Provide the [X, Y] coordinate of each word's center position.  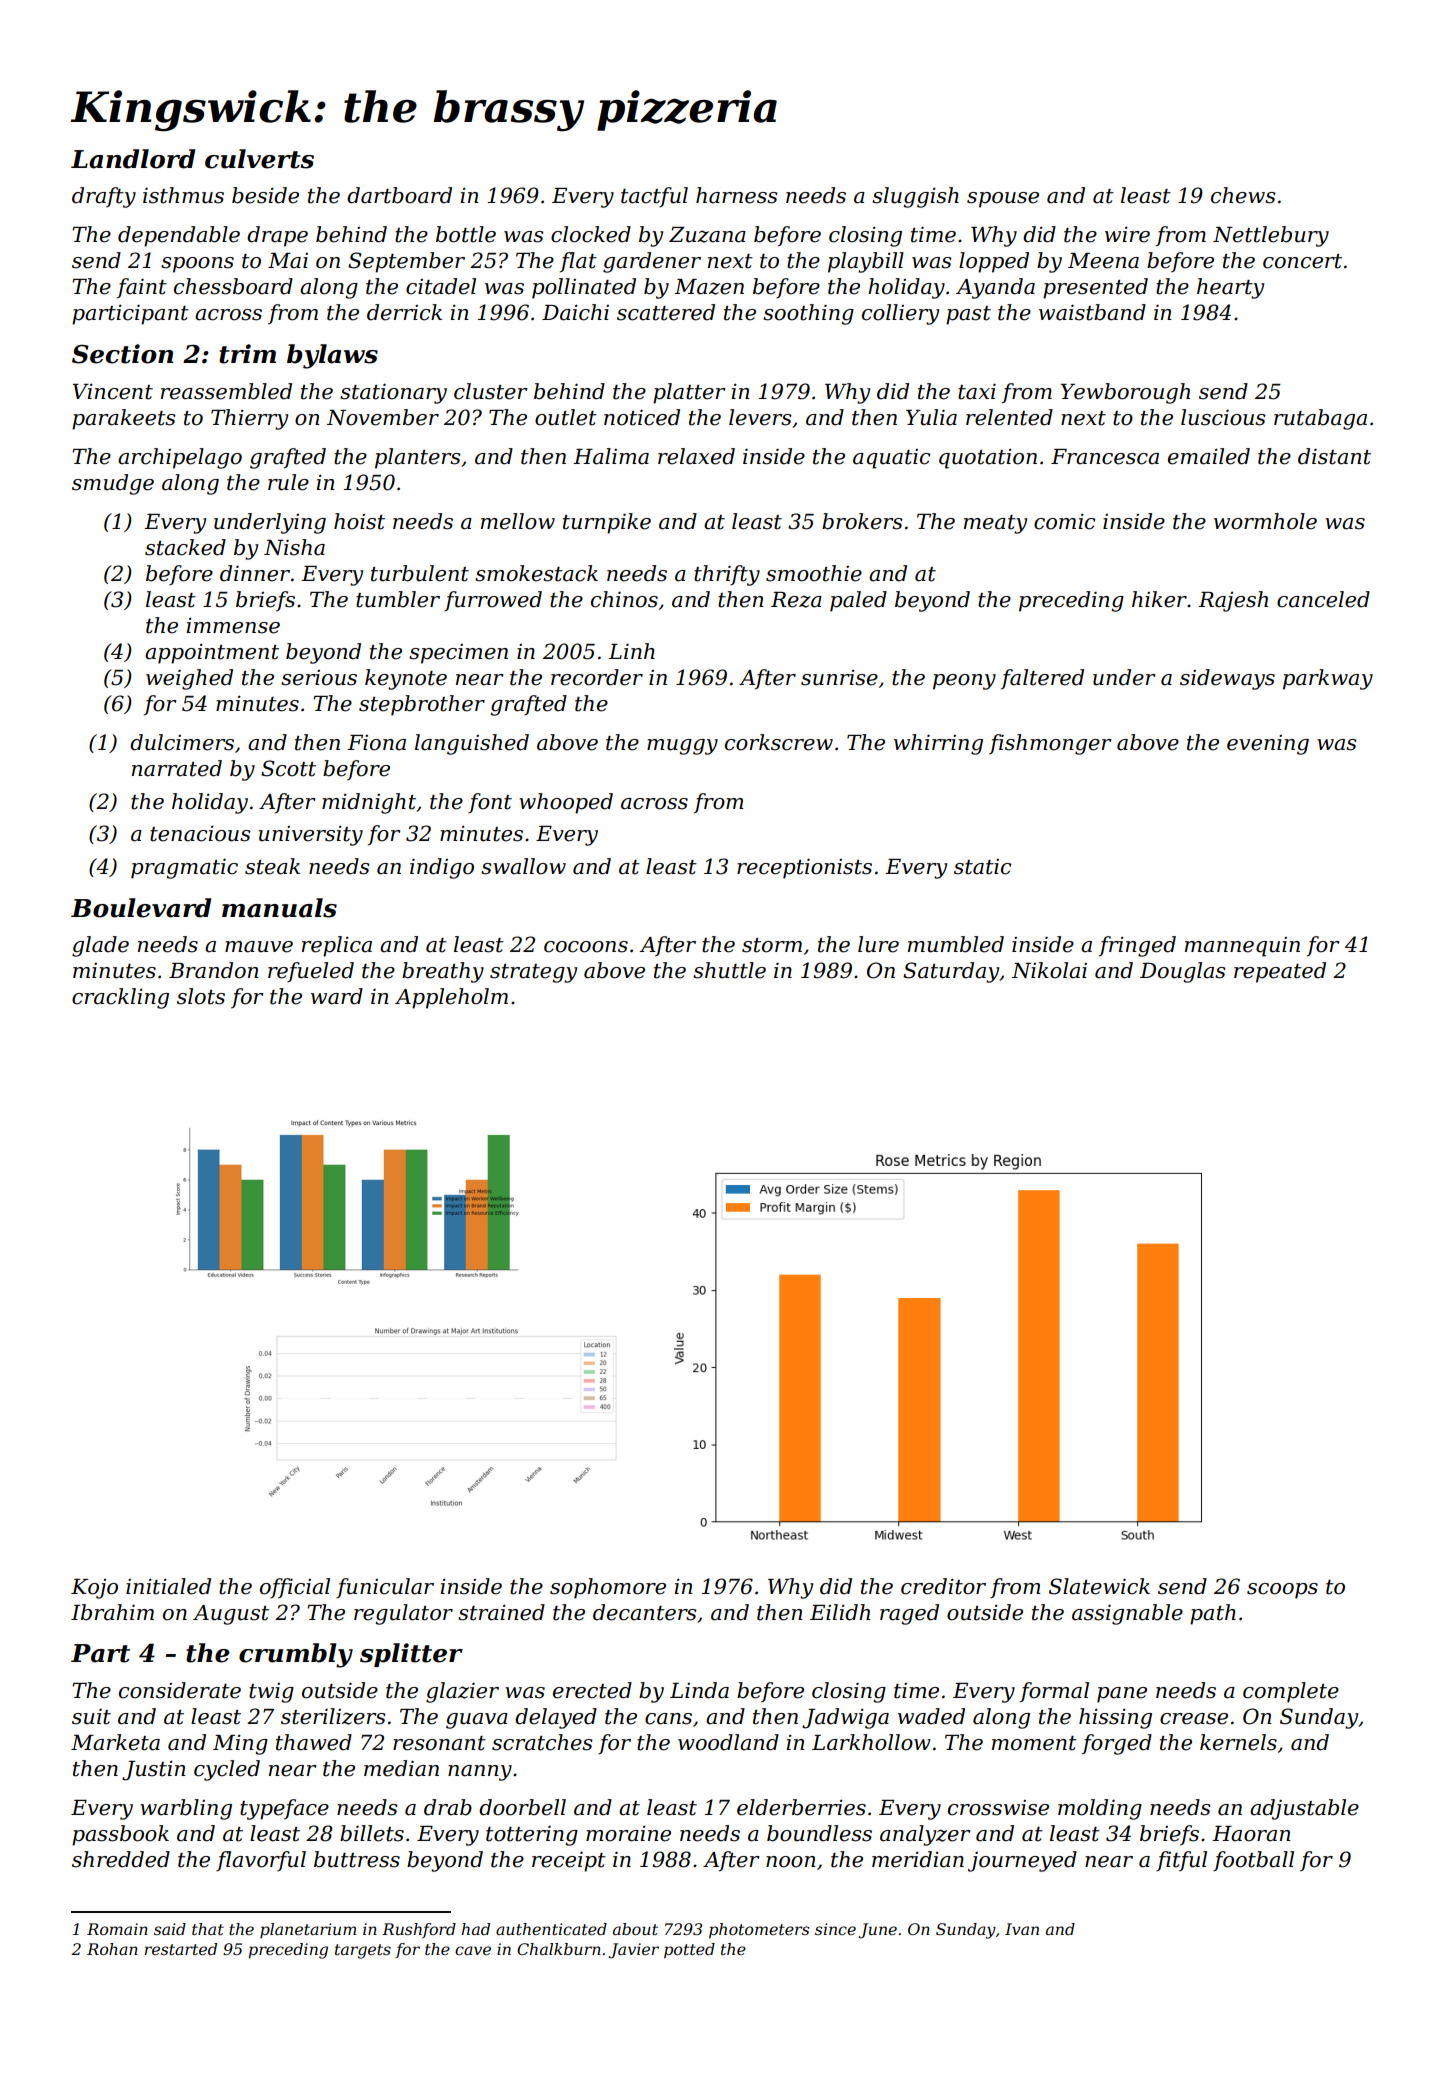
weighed [189, 679]
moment [1034, 1743]
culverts [259, 159]
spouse [1003, 200]
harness [737, 195]
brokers [862, 521]
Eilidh [840, 1612]
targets [363, 1951]
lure [878, 944]
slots [201, 996]
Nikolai [1049, 970]
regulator [403, 1614]
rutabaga [1320, 419]
